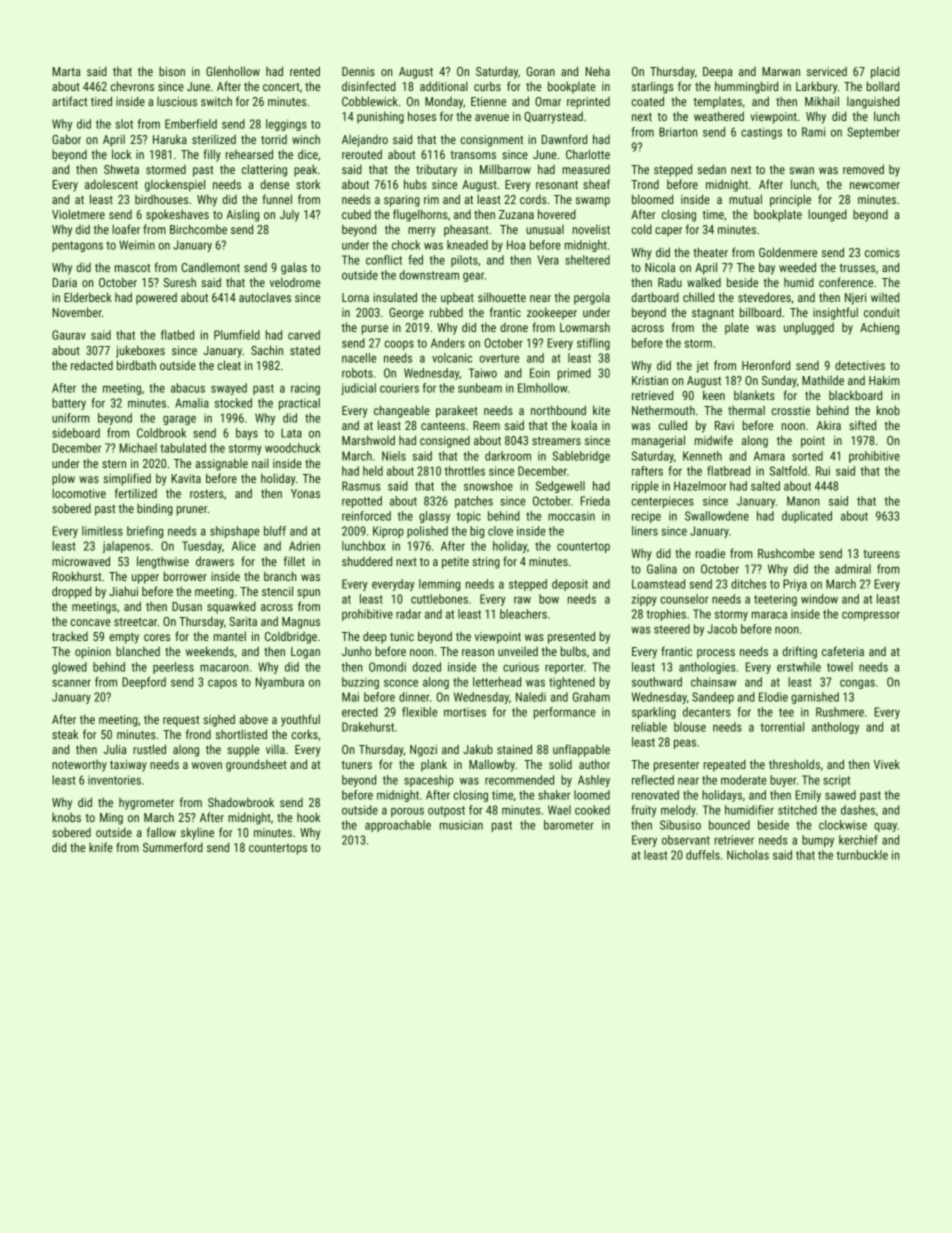  Describe the element at coordinates (788, 471) in the screenshot. I see `Saltfold` at that location.
